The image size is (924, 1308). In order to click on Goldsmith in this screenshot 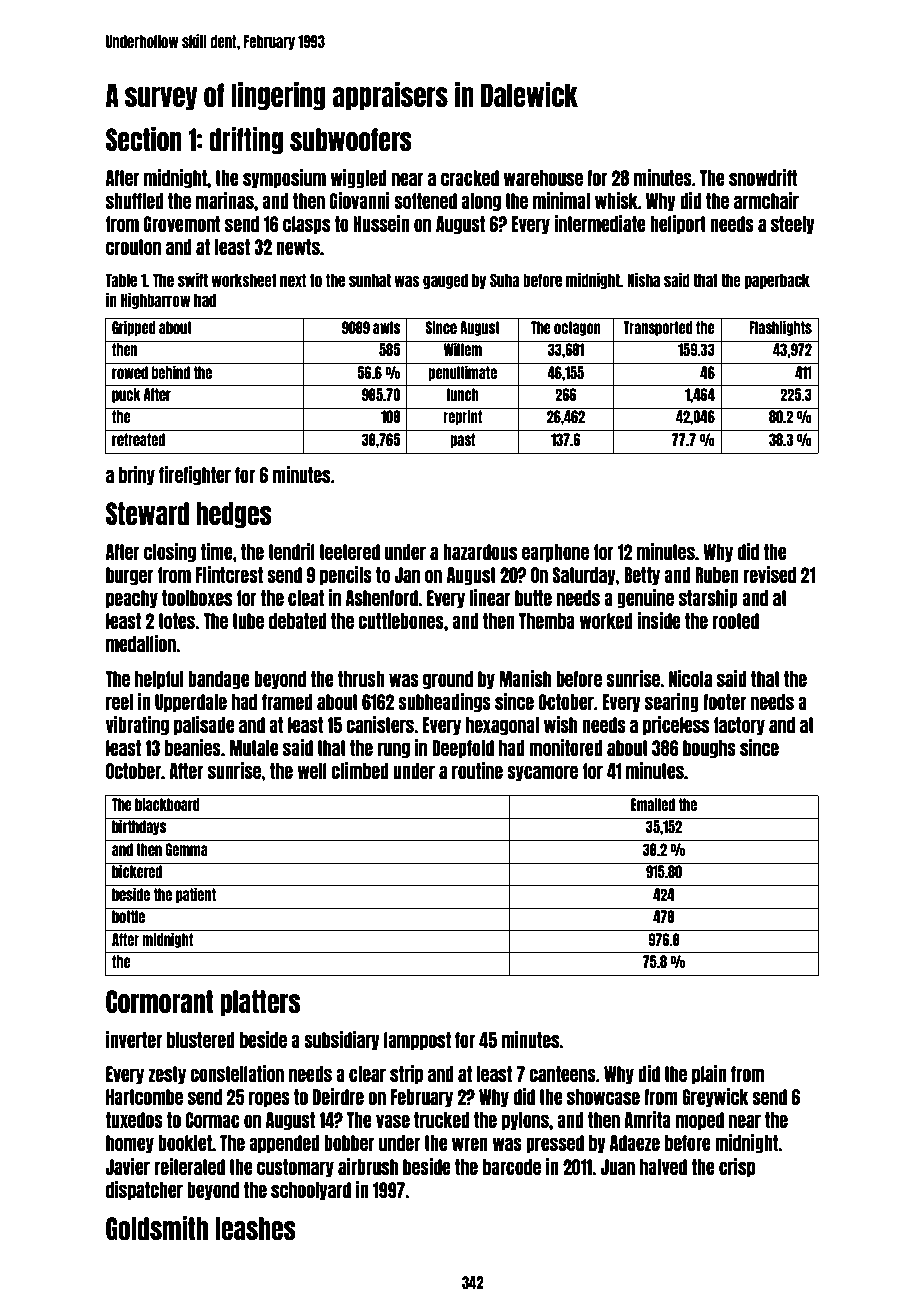, I will do `click(157, 1228)`.
